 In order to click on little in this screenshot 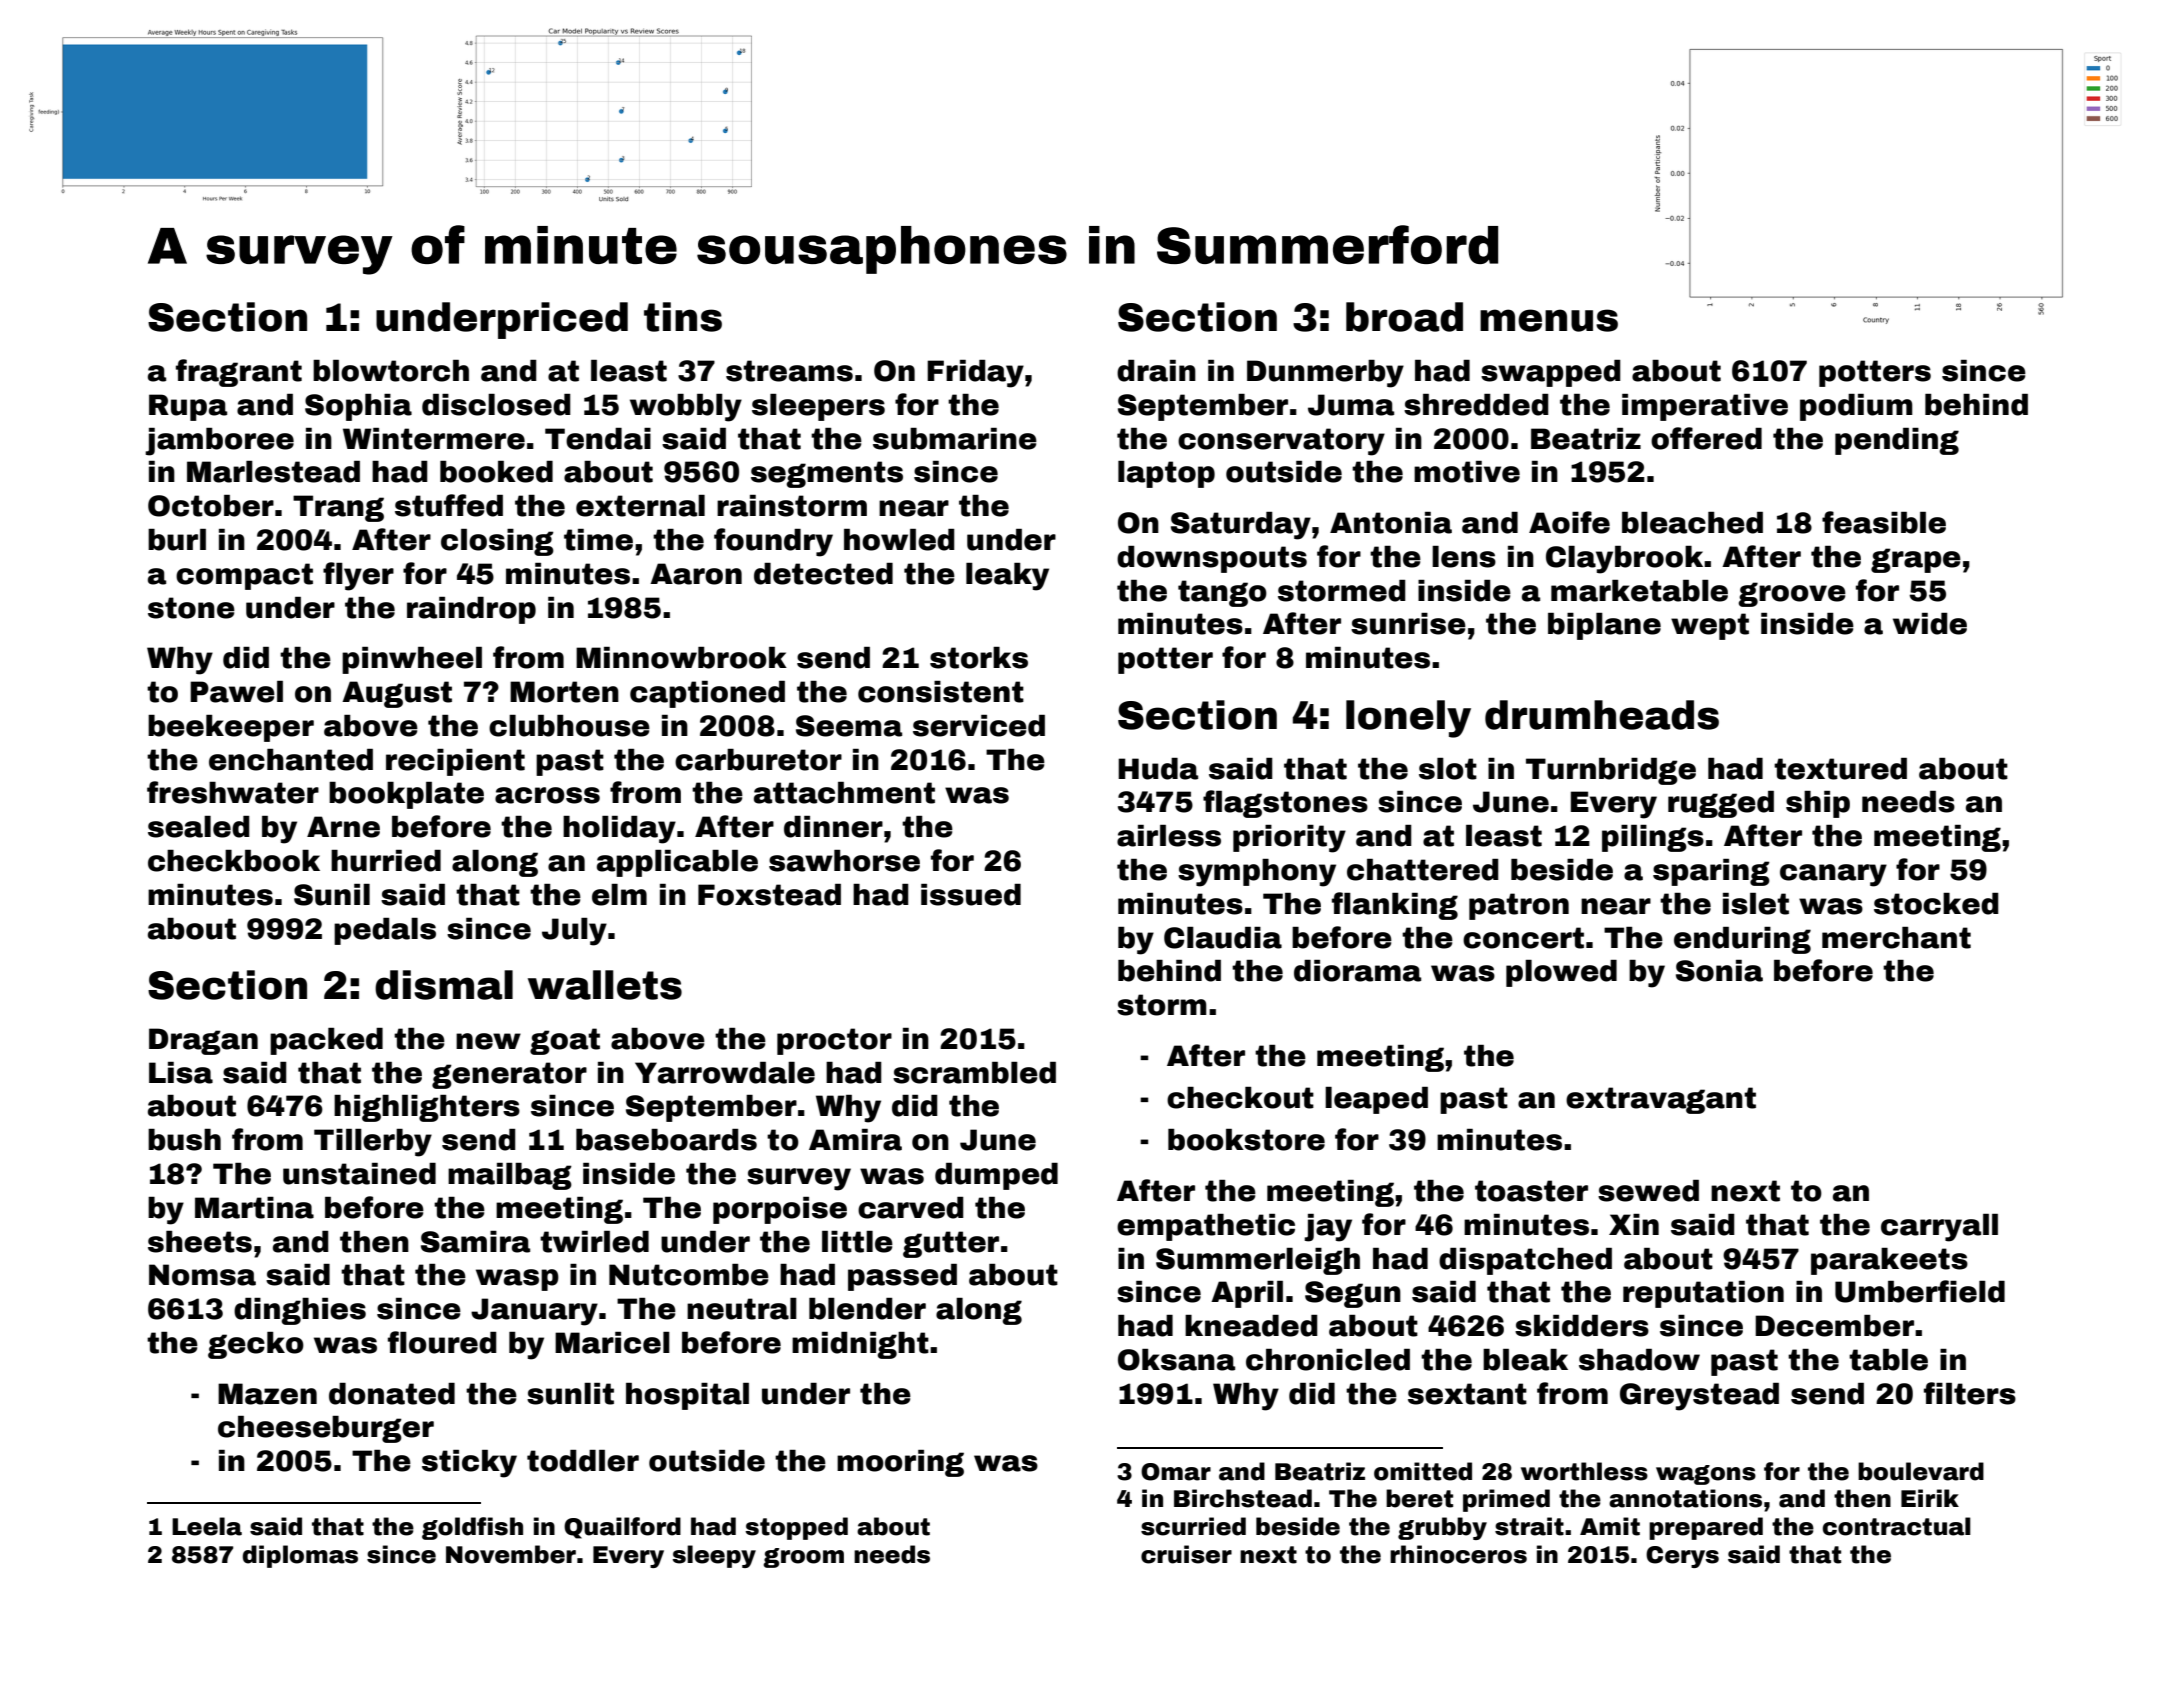, I will do `click(857, 1242)`.
